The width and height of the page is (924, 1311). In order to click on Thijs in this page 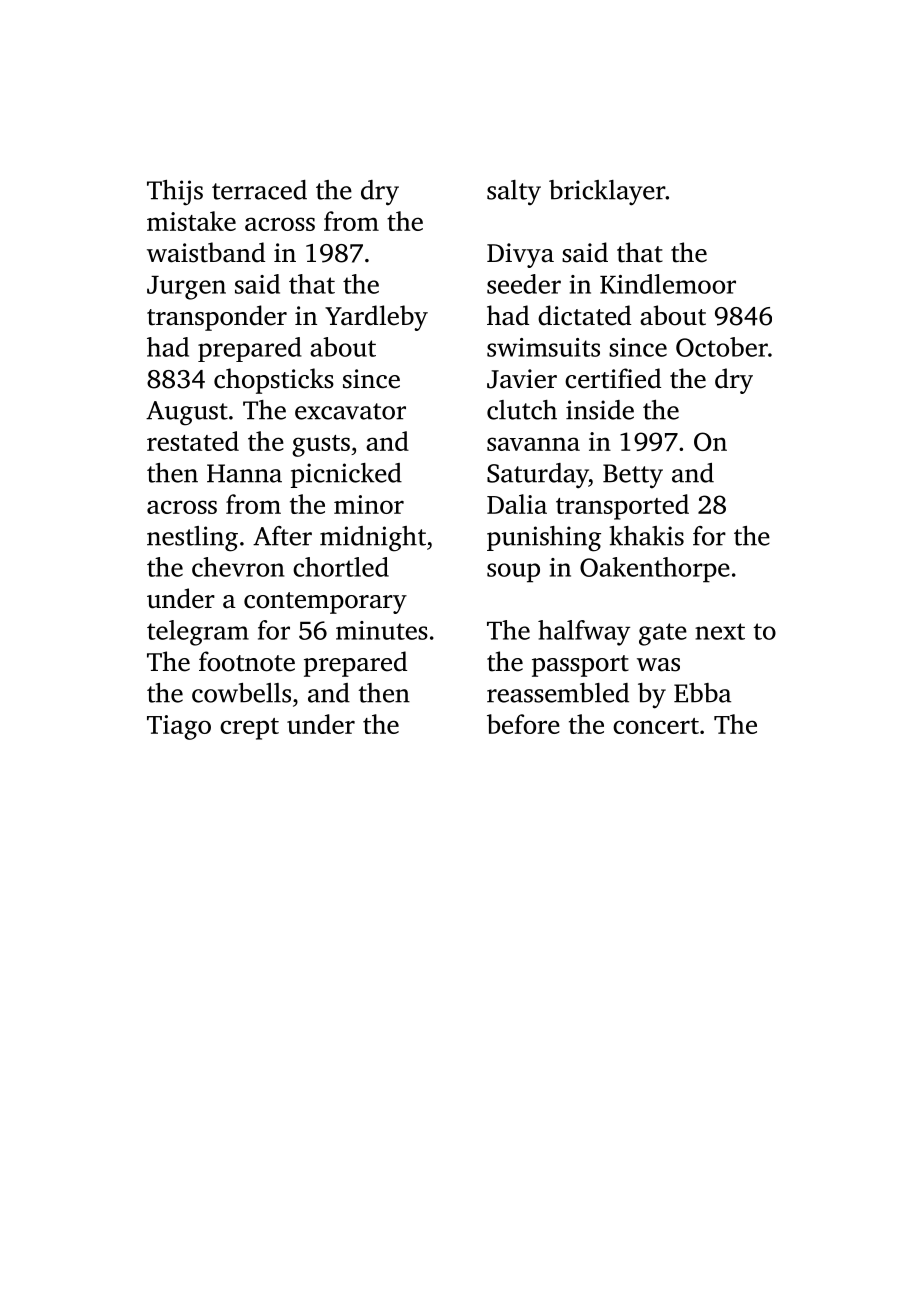, I will do `click(175, 193)`.
